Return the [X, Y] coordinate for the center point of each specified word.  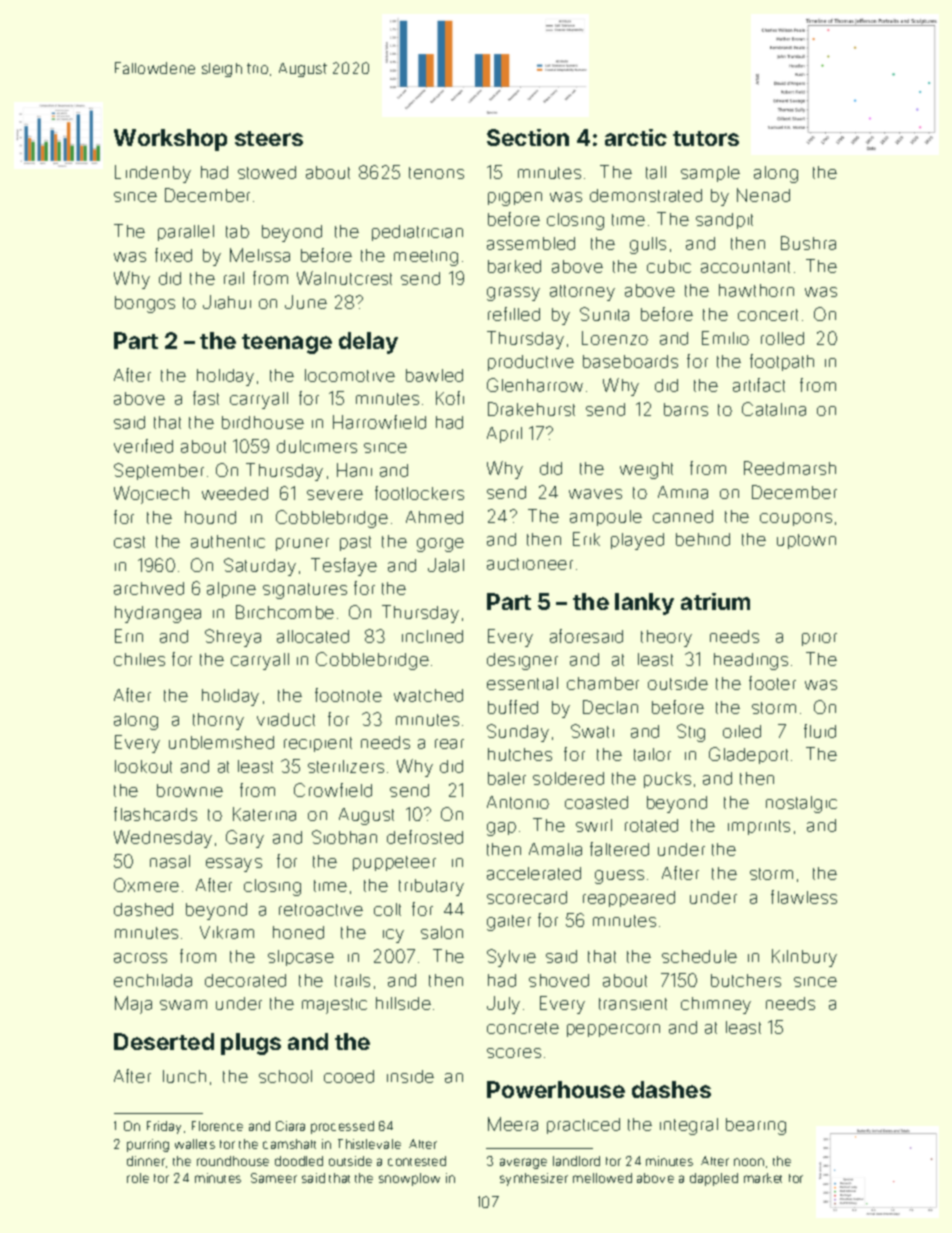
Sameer [274, 1178]
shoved [559, 980]
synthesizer [534, 1179]
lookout [143, 766]
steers [269, 138]
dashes [671, 1089]
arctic [636, 137]
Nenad [763, 195]
